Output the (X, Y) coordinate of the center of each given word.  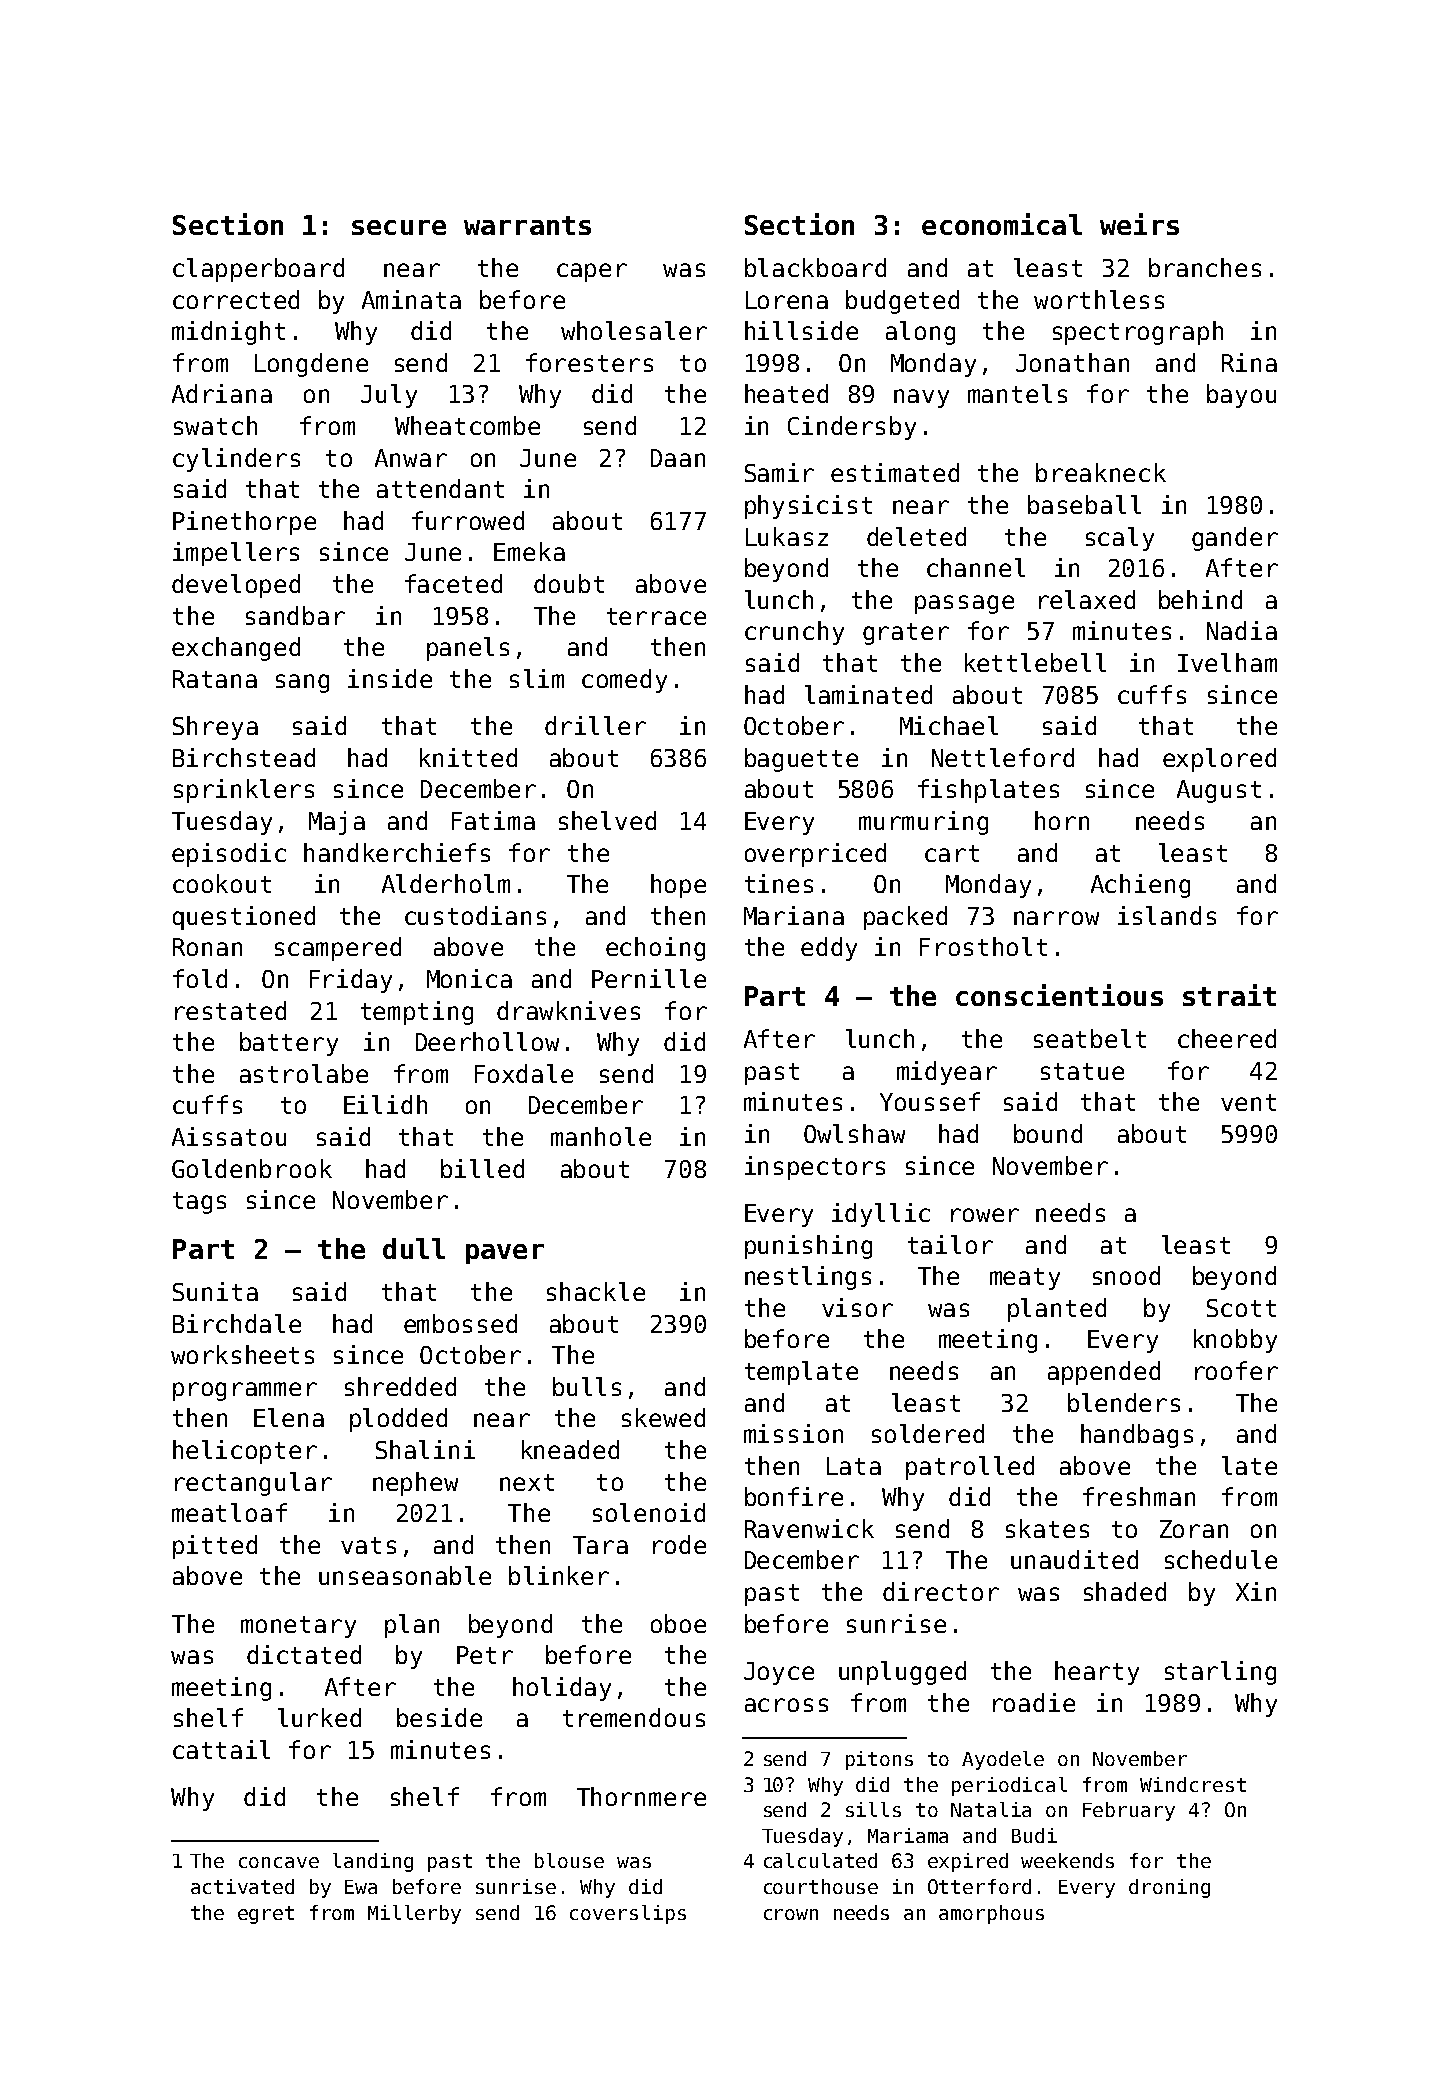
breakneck (1101, 472)
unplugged (902, 1673)
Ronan (207, 947)
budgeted (902, 302)
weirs (1139, 224)
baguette (801, 760)
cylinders (236, 460)
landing (373, 1862)
